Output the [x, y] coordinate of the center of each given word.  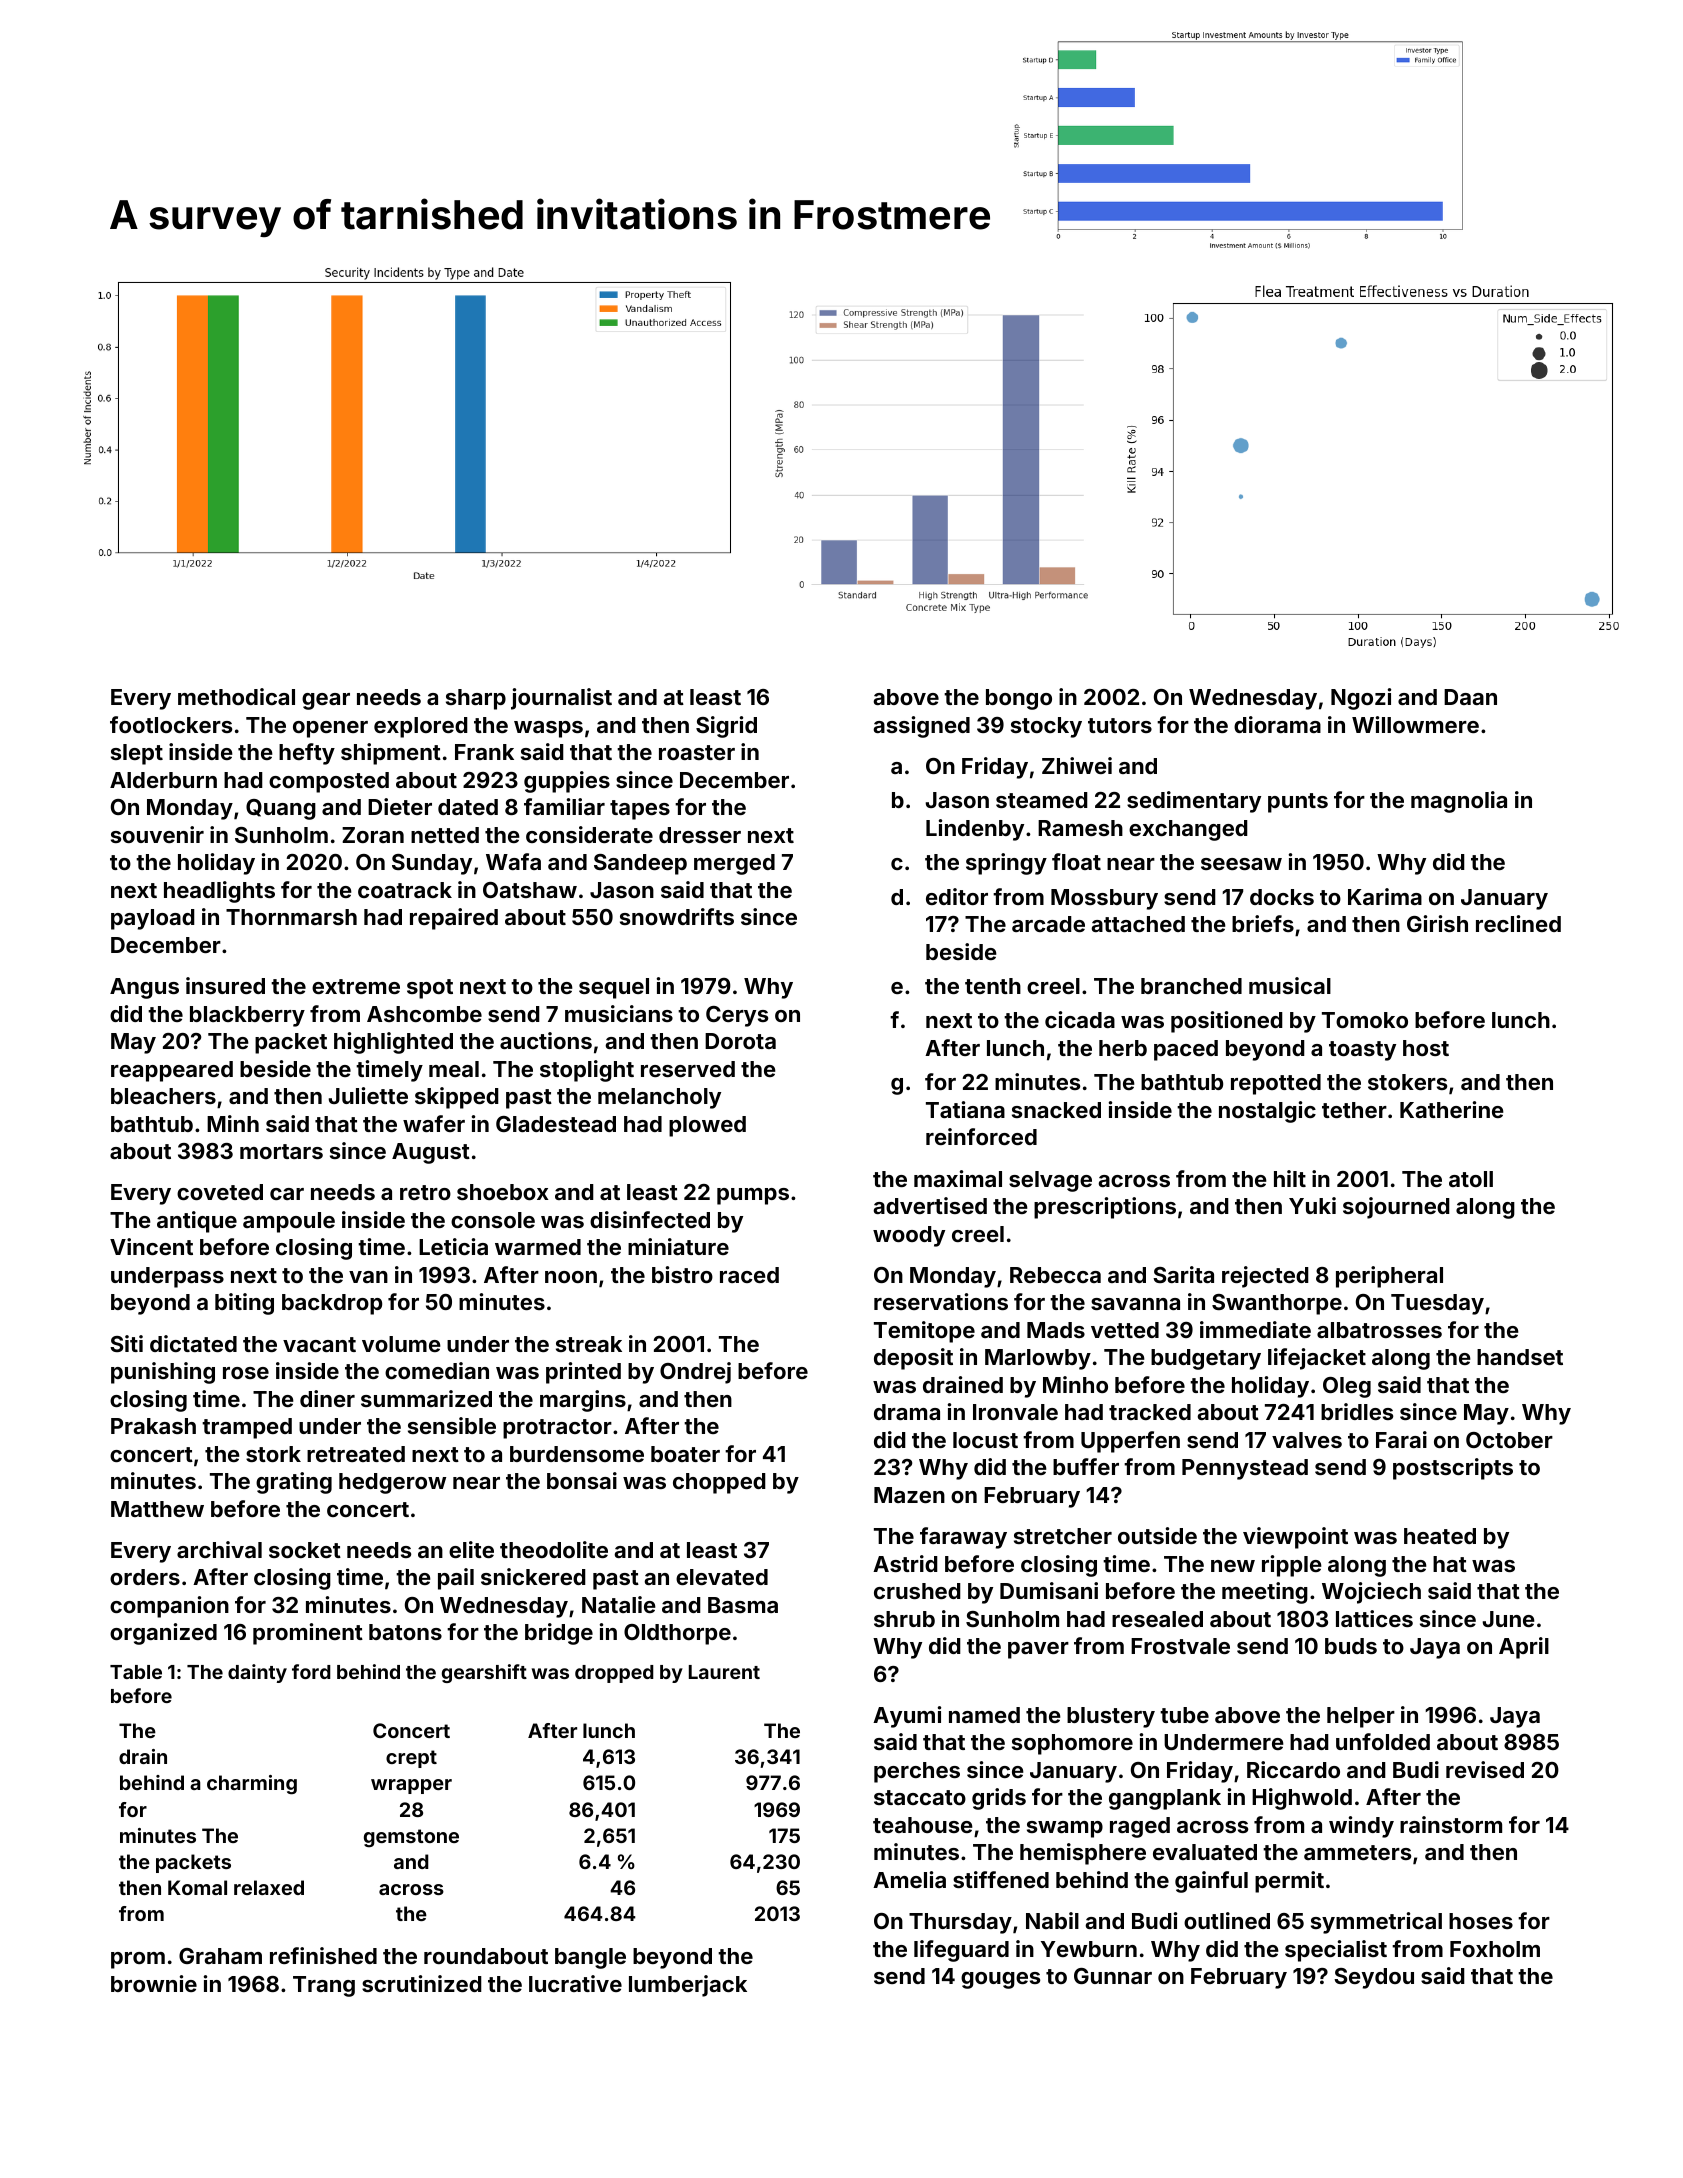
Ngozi [1361, 699]
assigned [921, 727]
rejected [1265, 1277]
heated [1440, 1536]
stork [273, 1454]
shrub [904, 1619]
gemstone [411, 1838]
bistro [682, 1274]
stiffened [1001, 1879]
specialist [1336, 1951]
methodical [236, 696]
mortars [281, 1151]
